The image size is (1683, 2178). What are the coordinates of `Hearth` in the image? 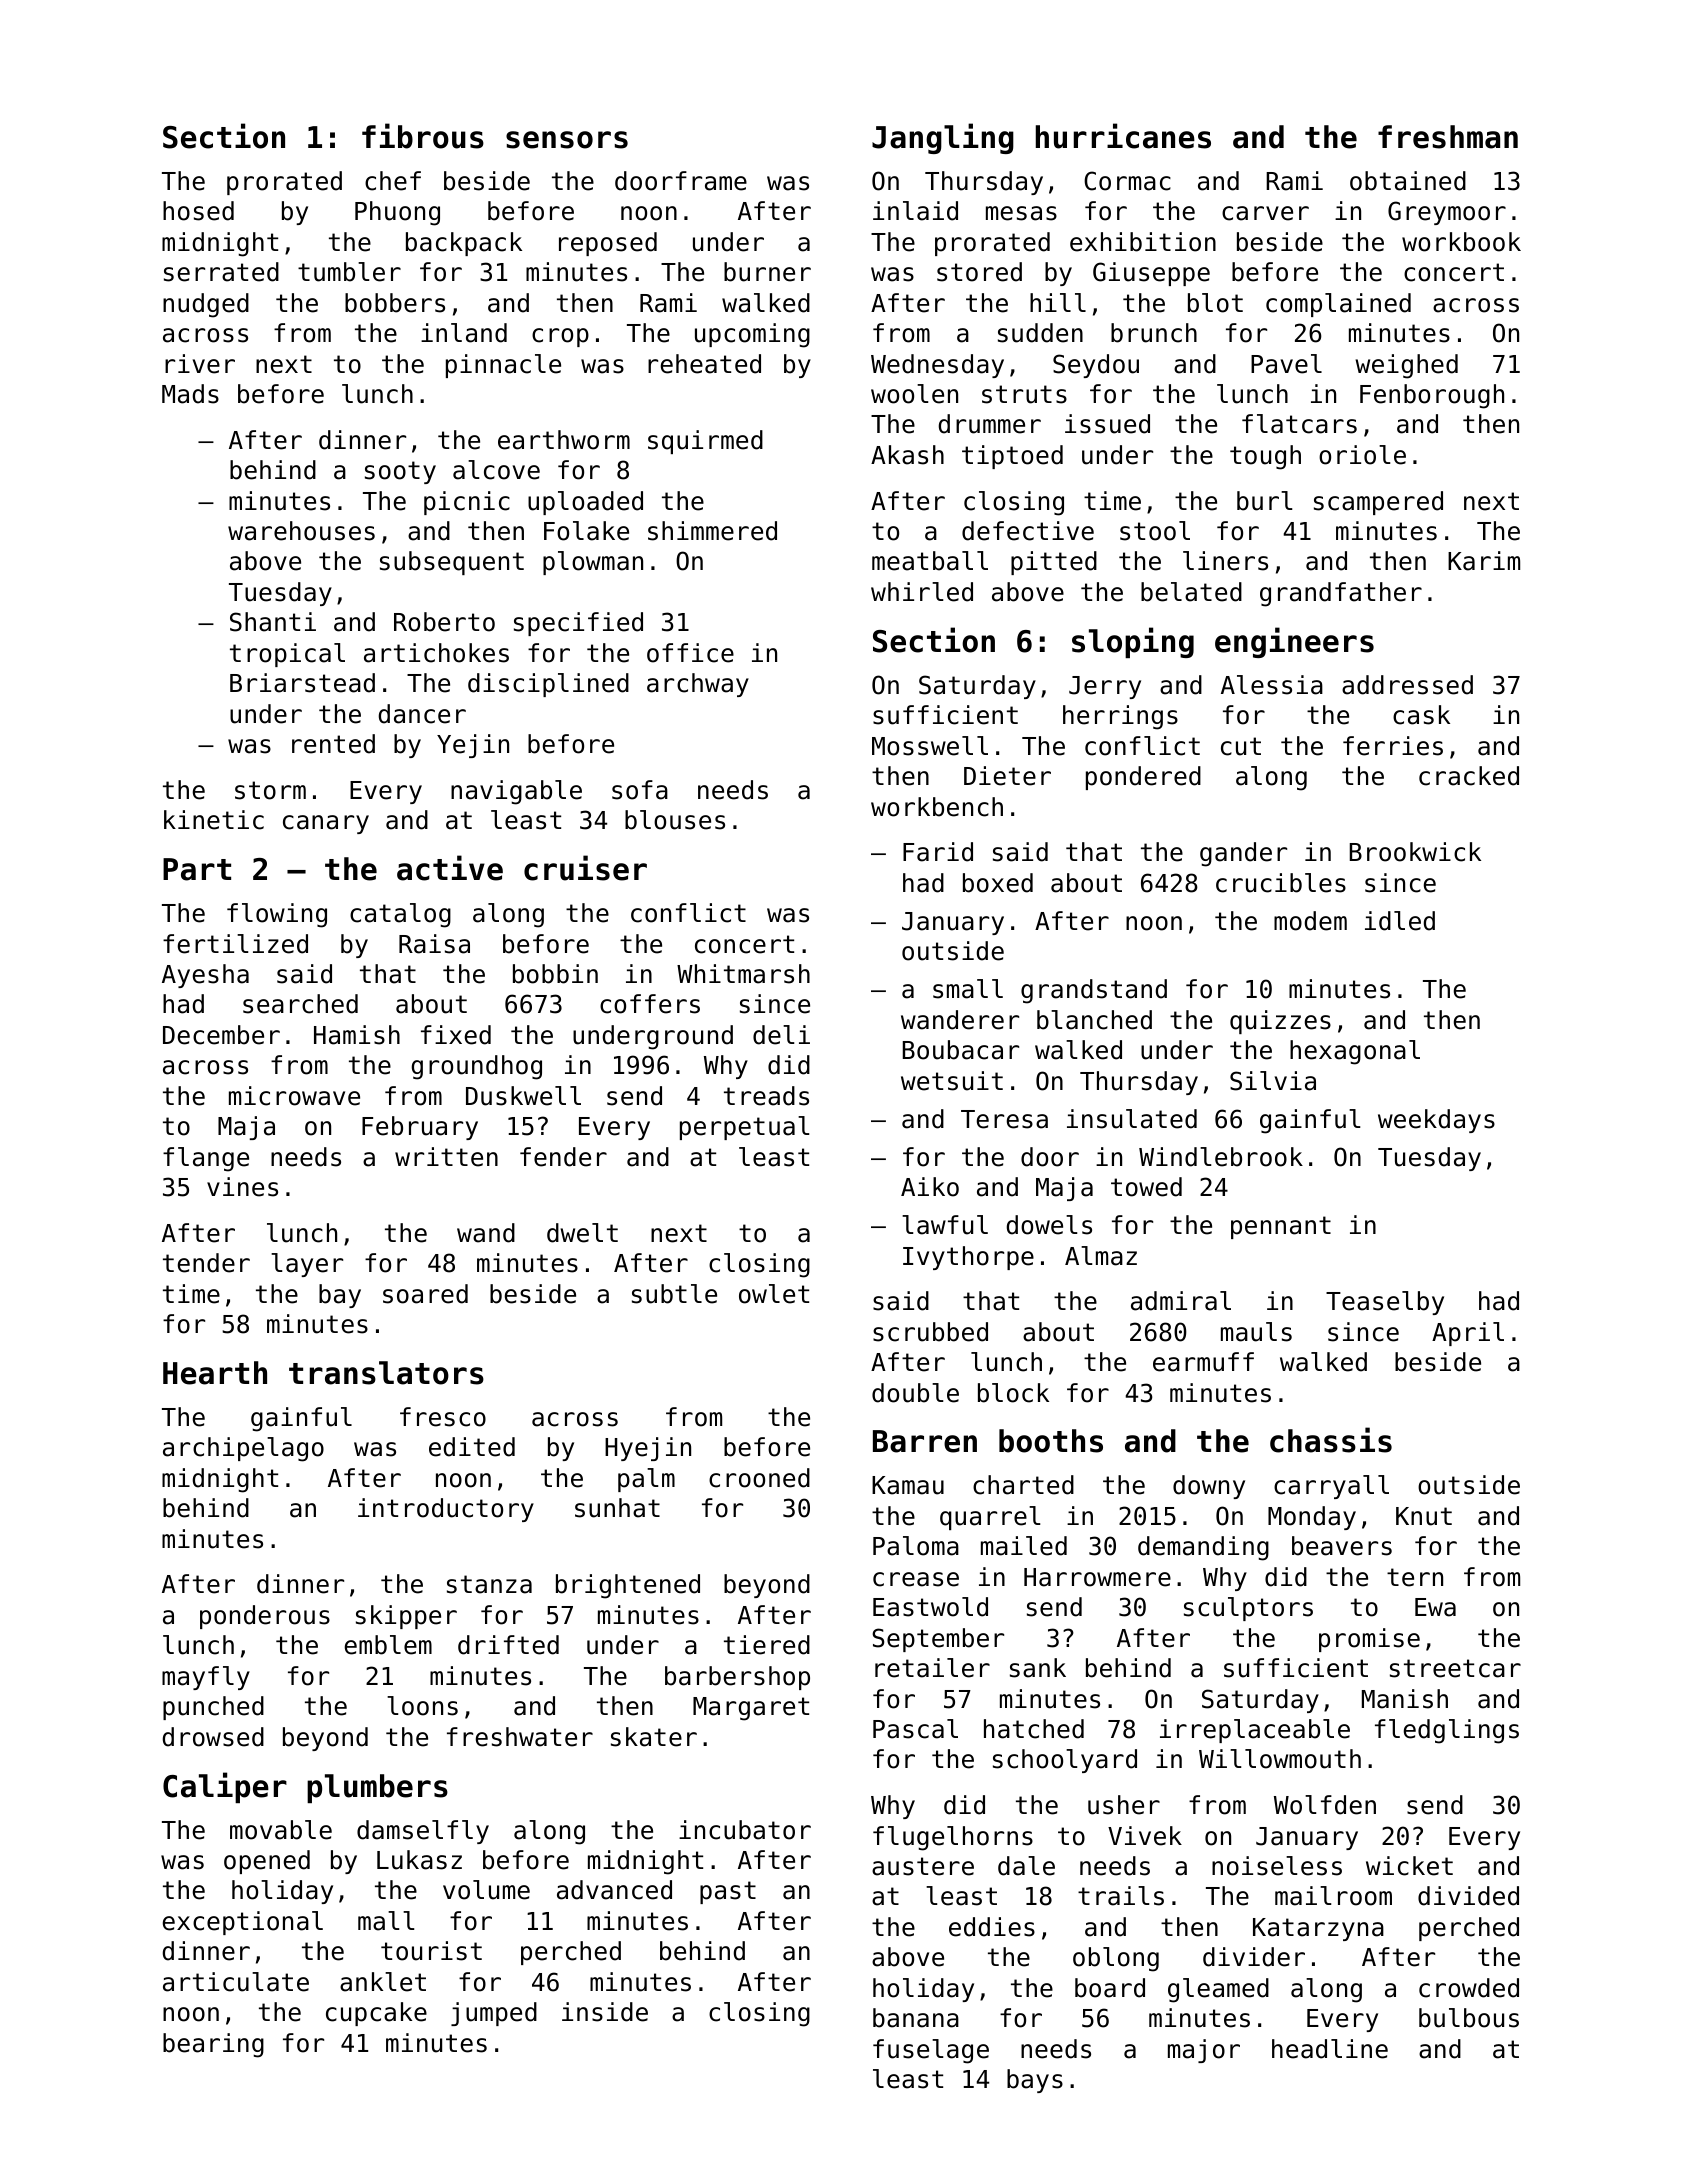 It's located at (215, 1373).
